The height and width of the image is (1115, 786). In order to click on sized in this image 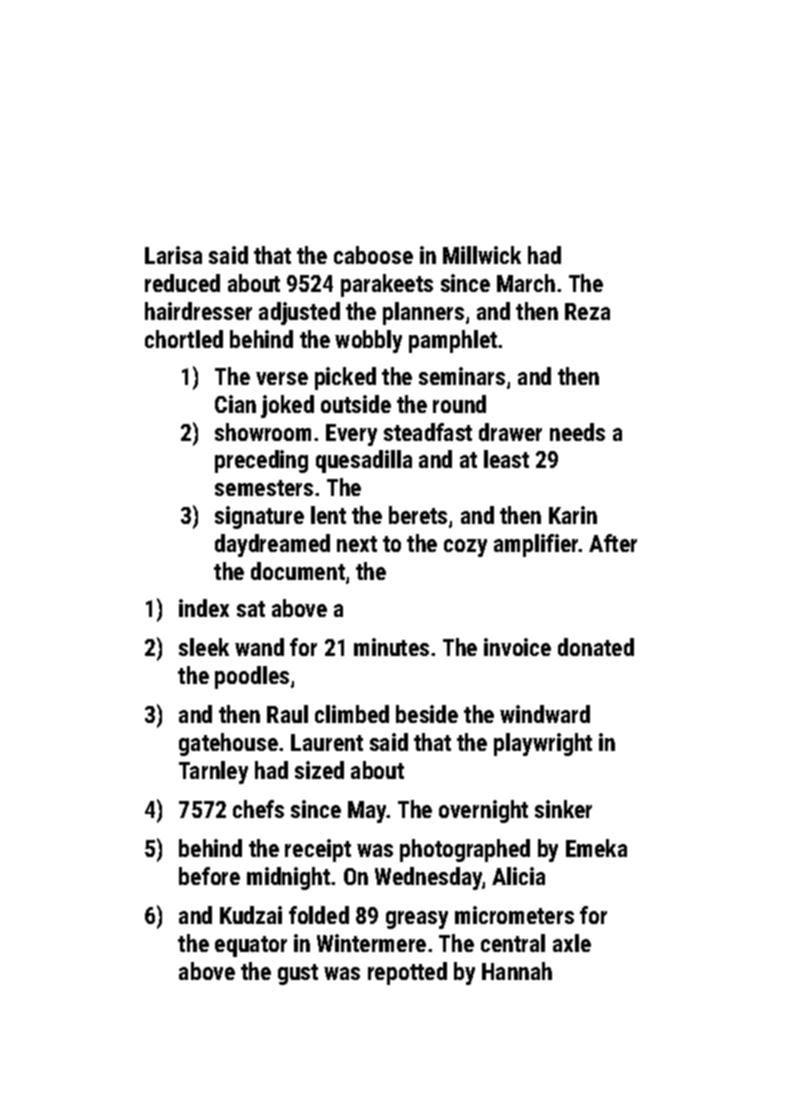, I will do `click(319, 770)`.
